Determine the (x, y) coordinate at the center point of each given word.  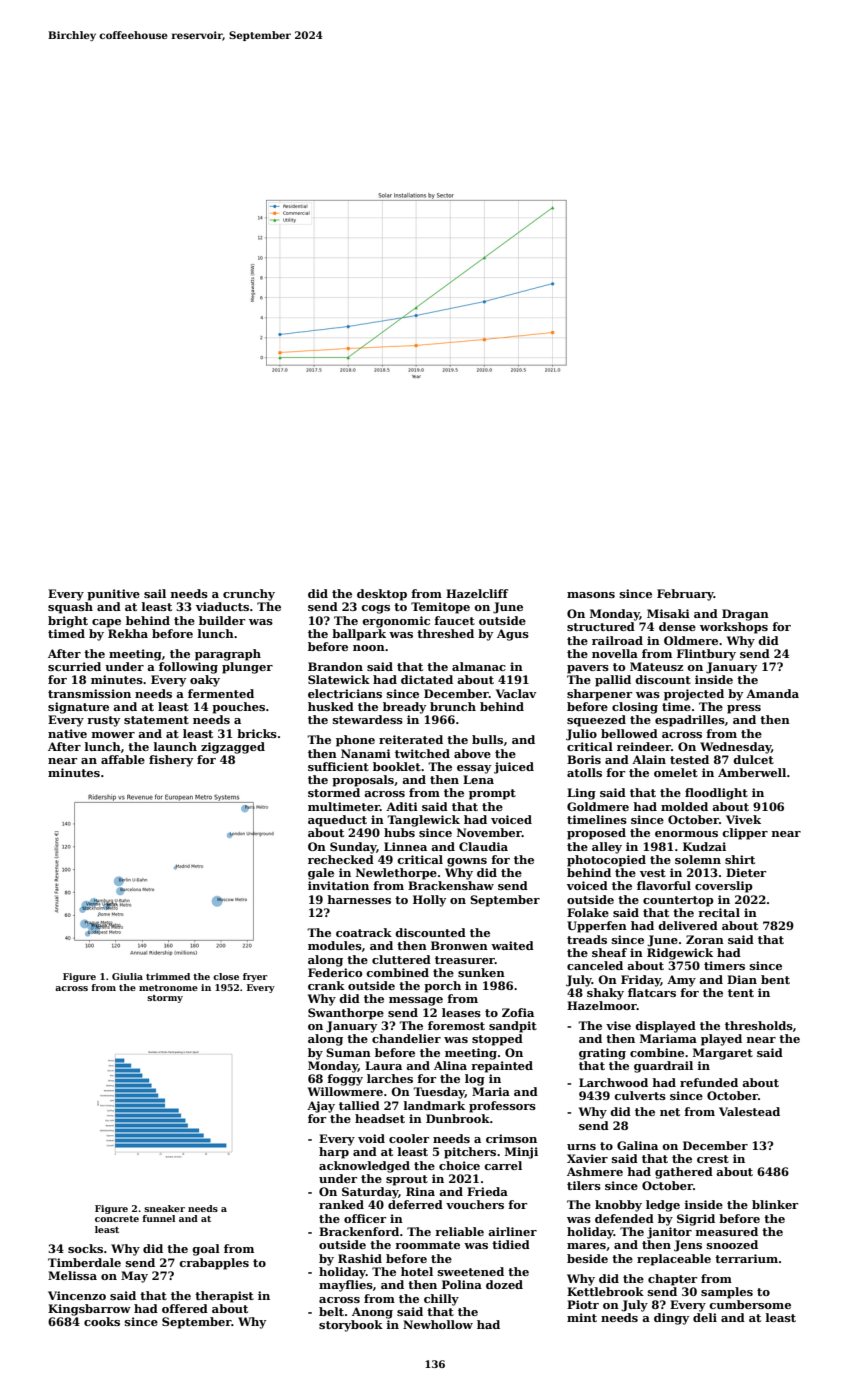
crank (326, 985)
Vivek (743, 819)
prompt (492, 794)
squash (70, 608)
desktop (382, 595)
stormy (165, 999)
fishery (171, 761)
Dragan (745, 615)
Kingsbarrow (89, 1310)
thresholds (759, 1025)
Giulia (127, 976)
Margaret (723, 1054)
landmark (434, 1105)
